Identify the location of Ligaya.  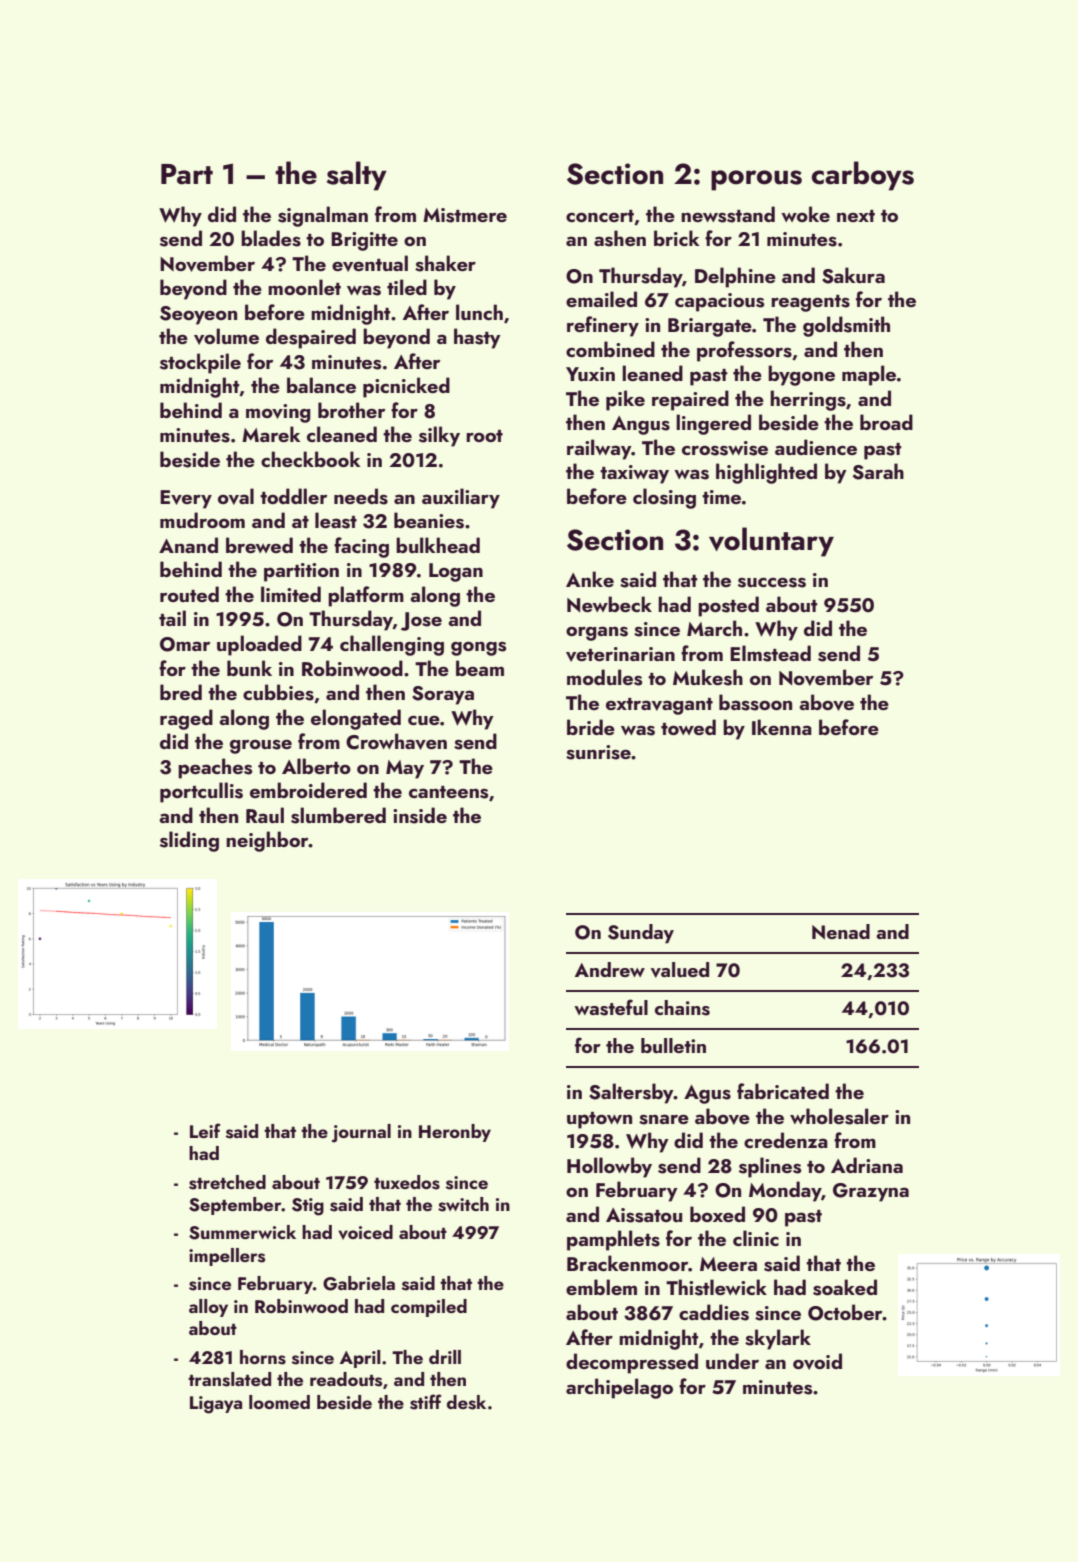
(216, 1405).
